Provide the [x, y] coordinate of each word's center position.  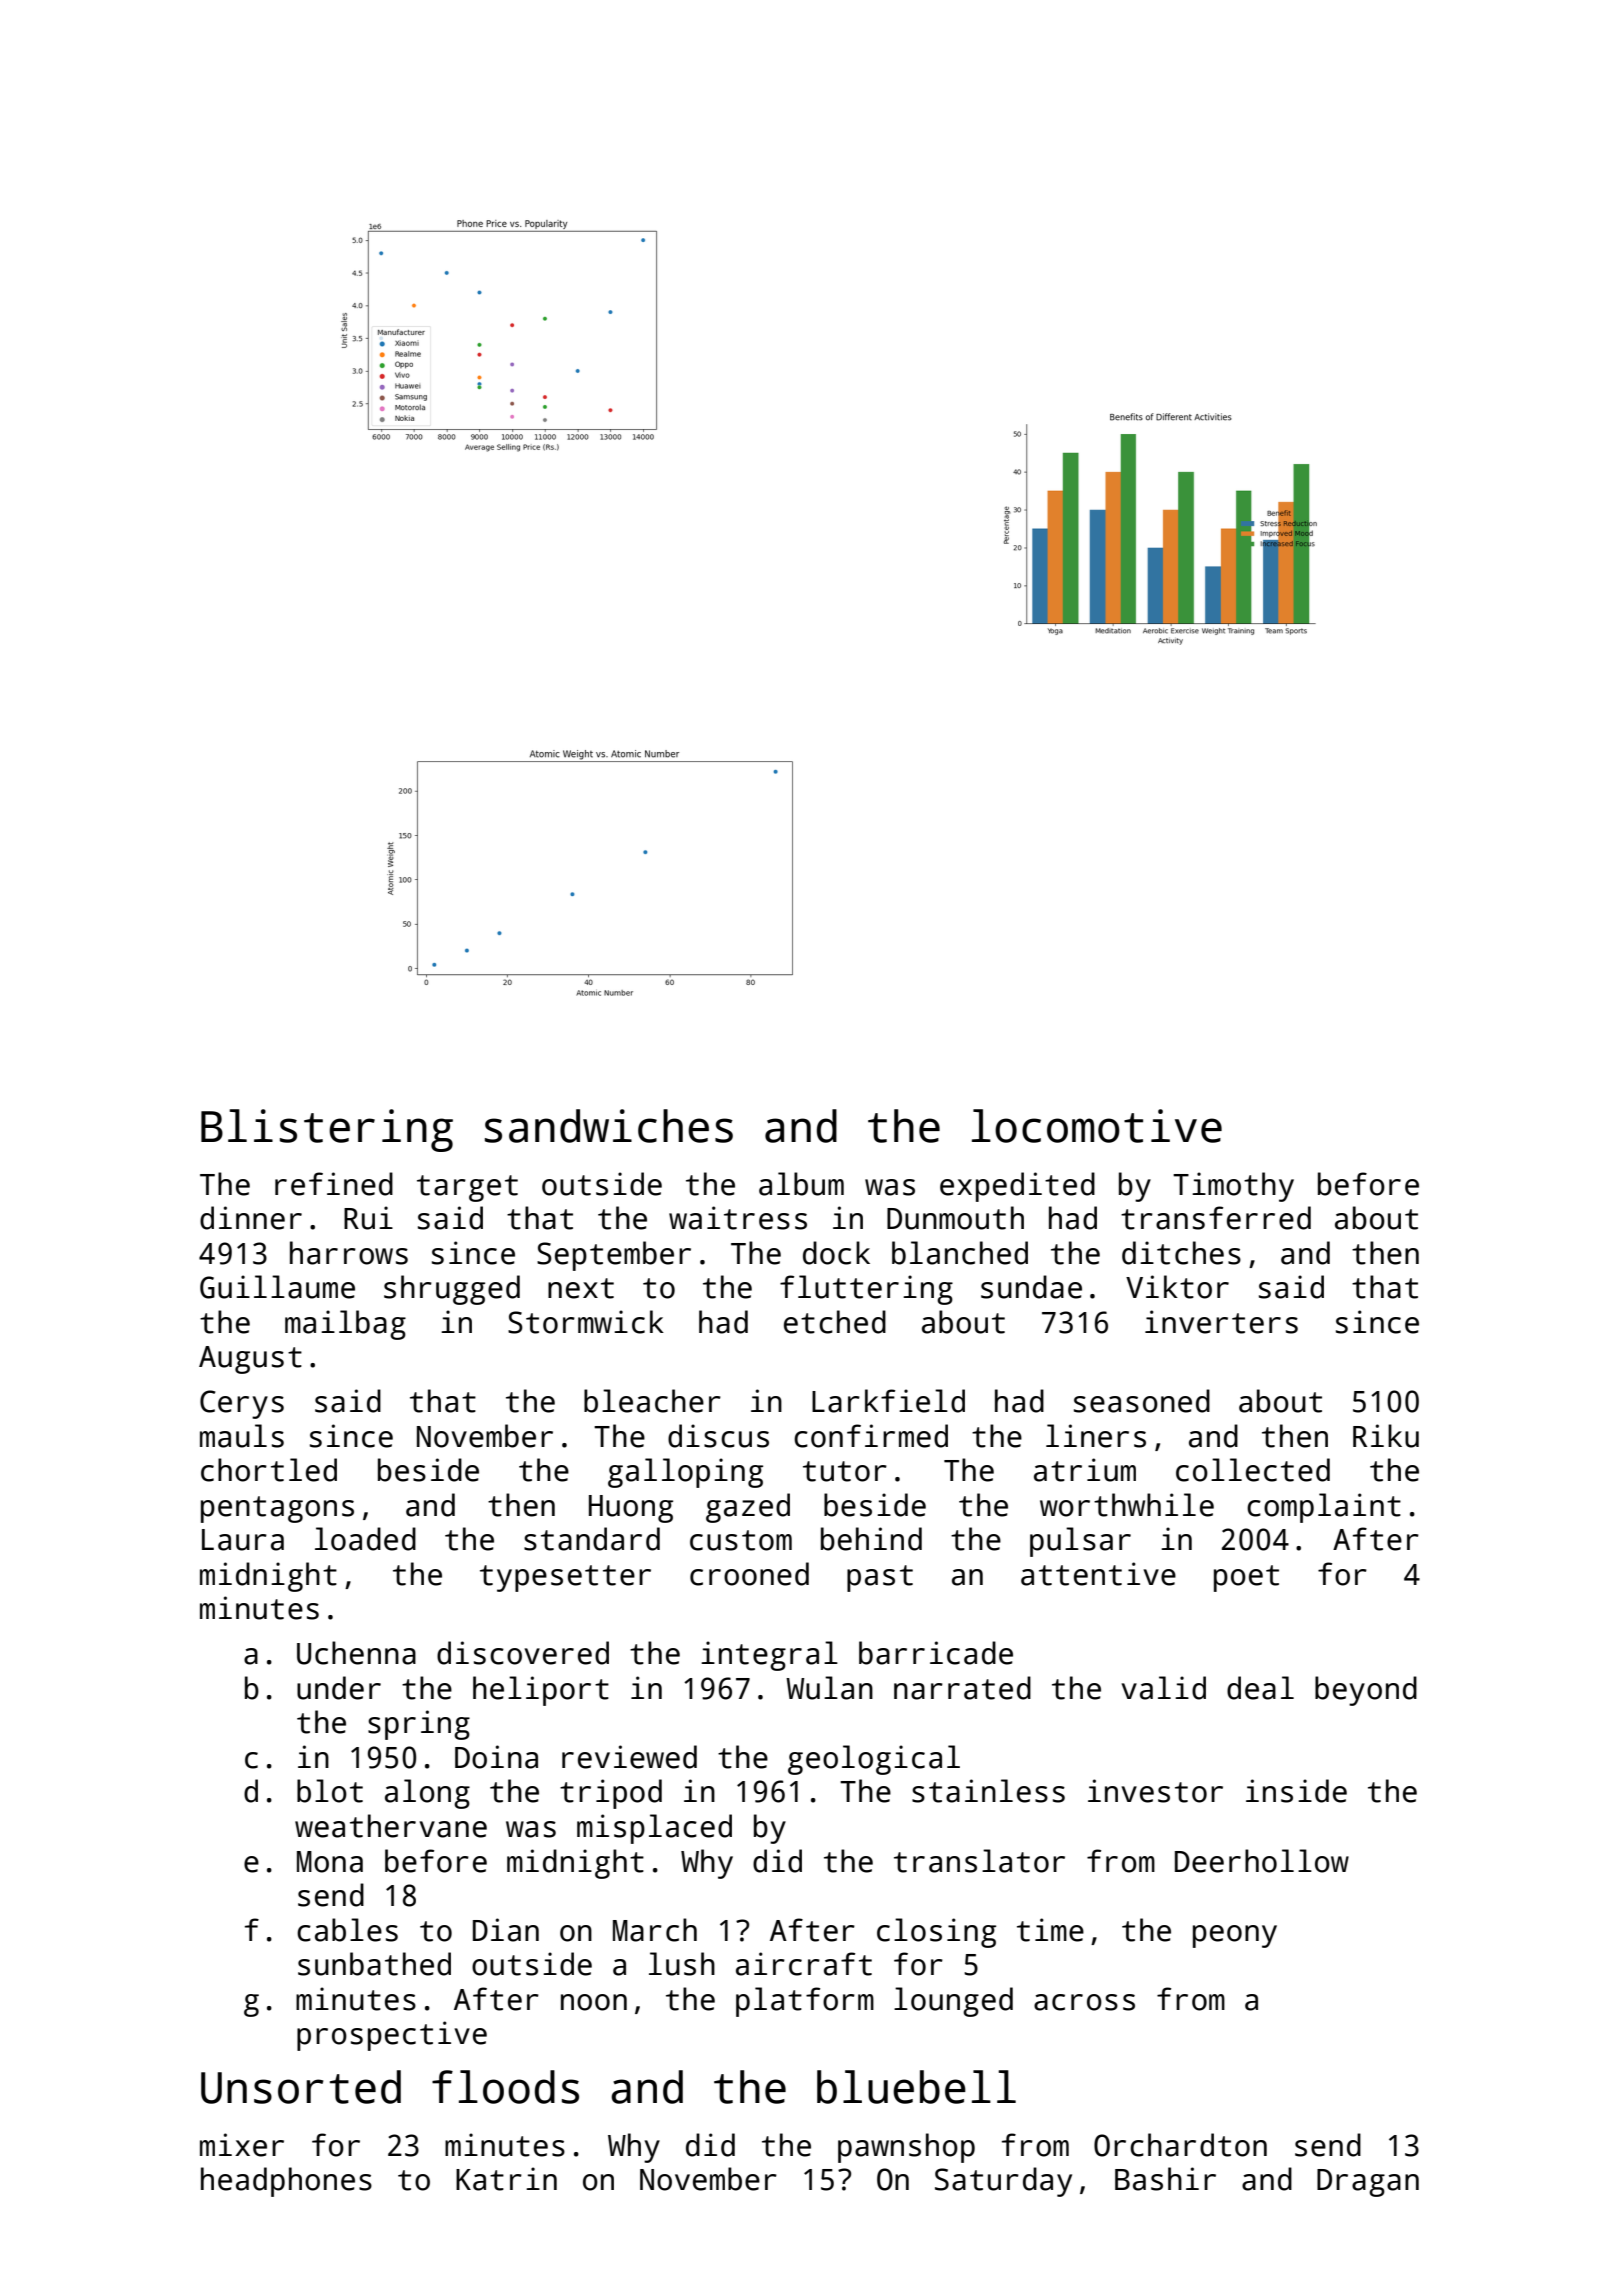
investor [1155, 1791]
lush [682, 1964]
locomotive [1097, 1126]
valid [1164, 1688]
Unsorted [301, 2087]
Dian [506, 1930]
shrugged [452, 1290]
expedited [1017, 1187]
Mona [330, 1862]
